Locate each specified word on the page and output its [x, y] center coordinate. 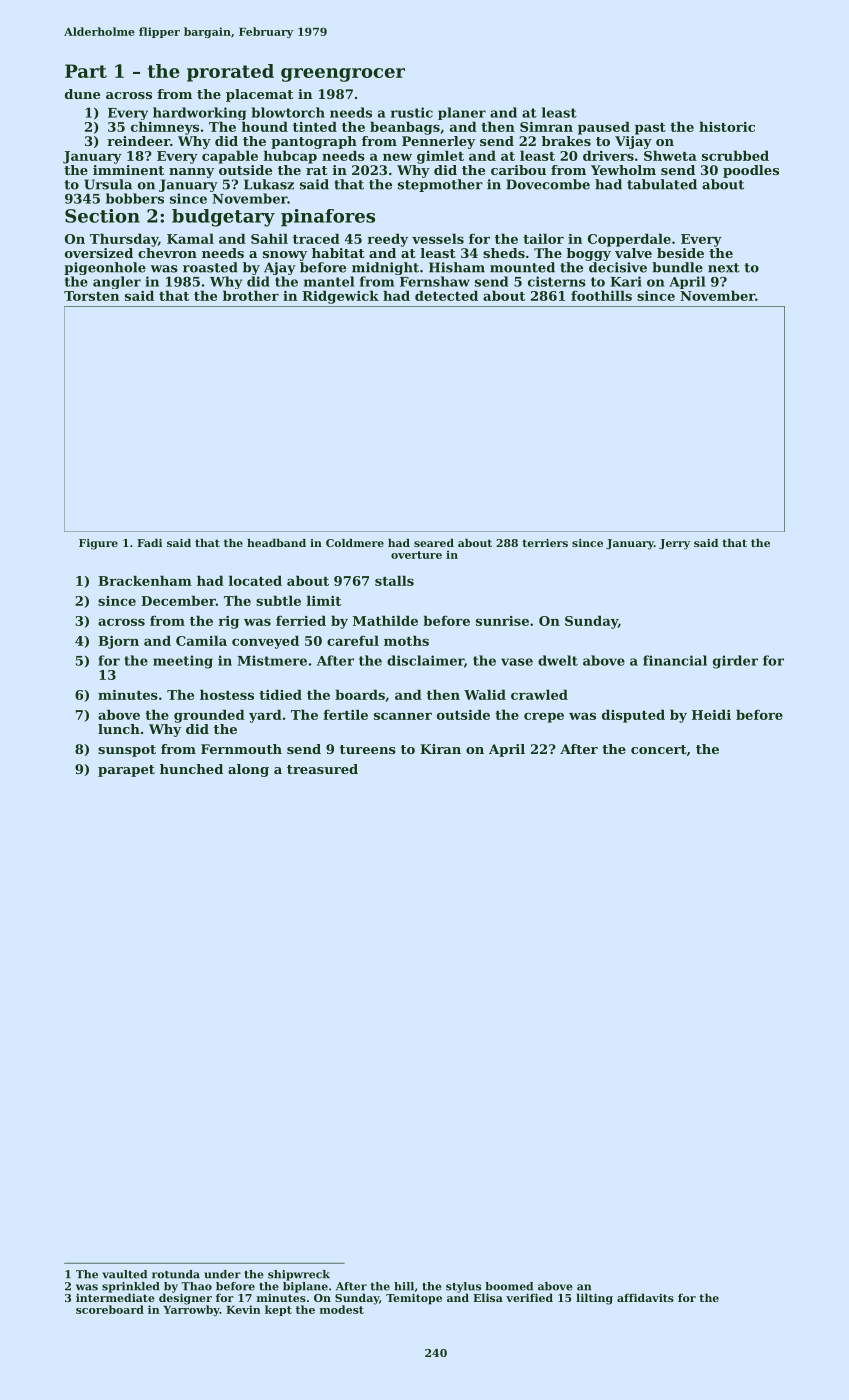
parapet [126, 771]
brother [251, 295]
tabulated [662, 184]
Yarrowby [191, 1310]
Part [86, 71]
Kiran [440, 749]
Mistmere [272, 660]
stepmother [440, 185]
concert [659, 749]
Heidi [711, 714]
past [650, 129]
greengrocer [343, 75]
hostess [227, 694]
